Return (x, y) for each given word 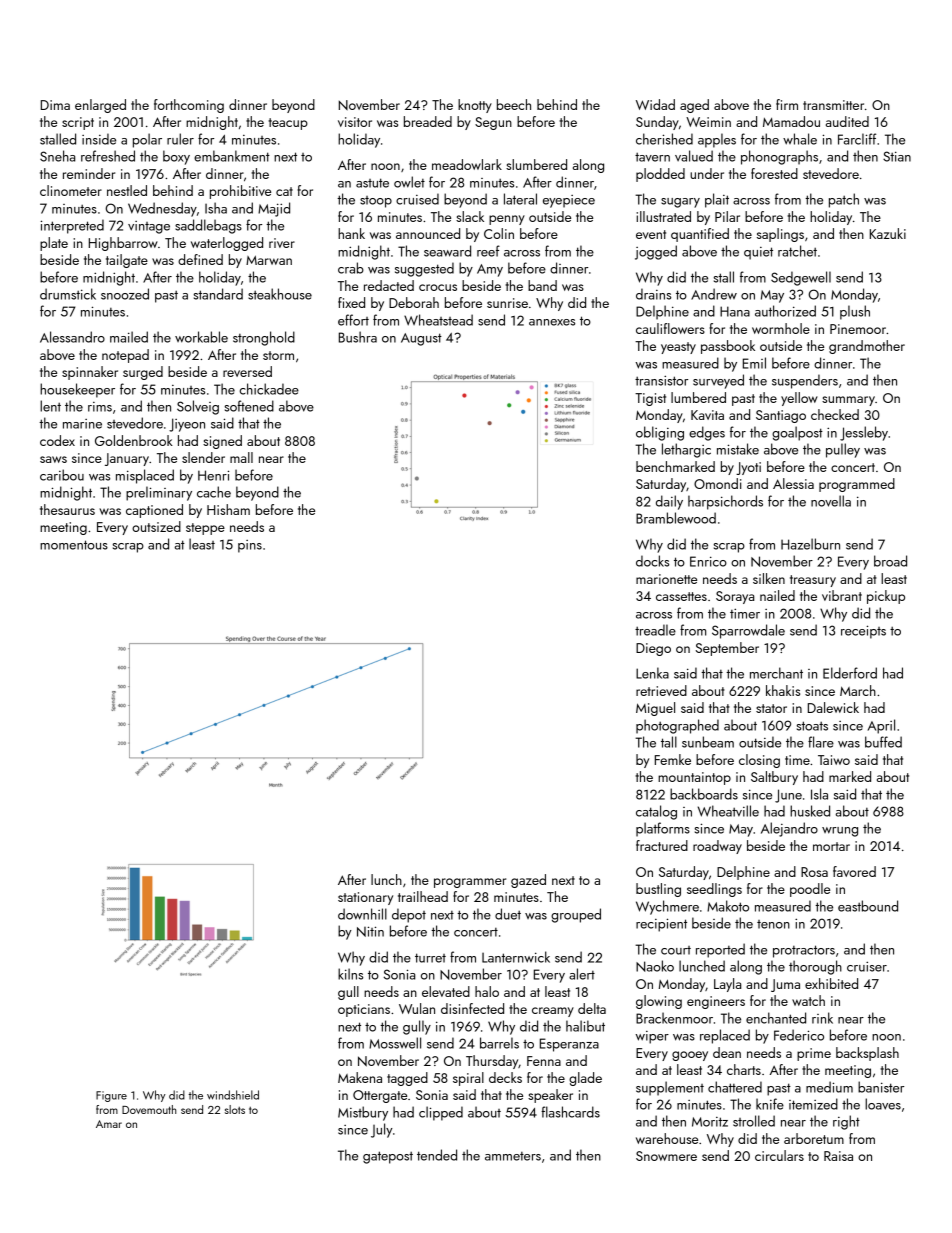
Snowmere (666, 1156)
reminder (89, 173)
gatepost (388, 1157)
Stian (897, 156)
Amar (109, 1124)
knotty (475, 106)
